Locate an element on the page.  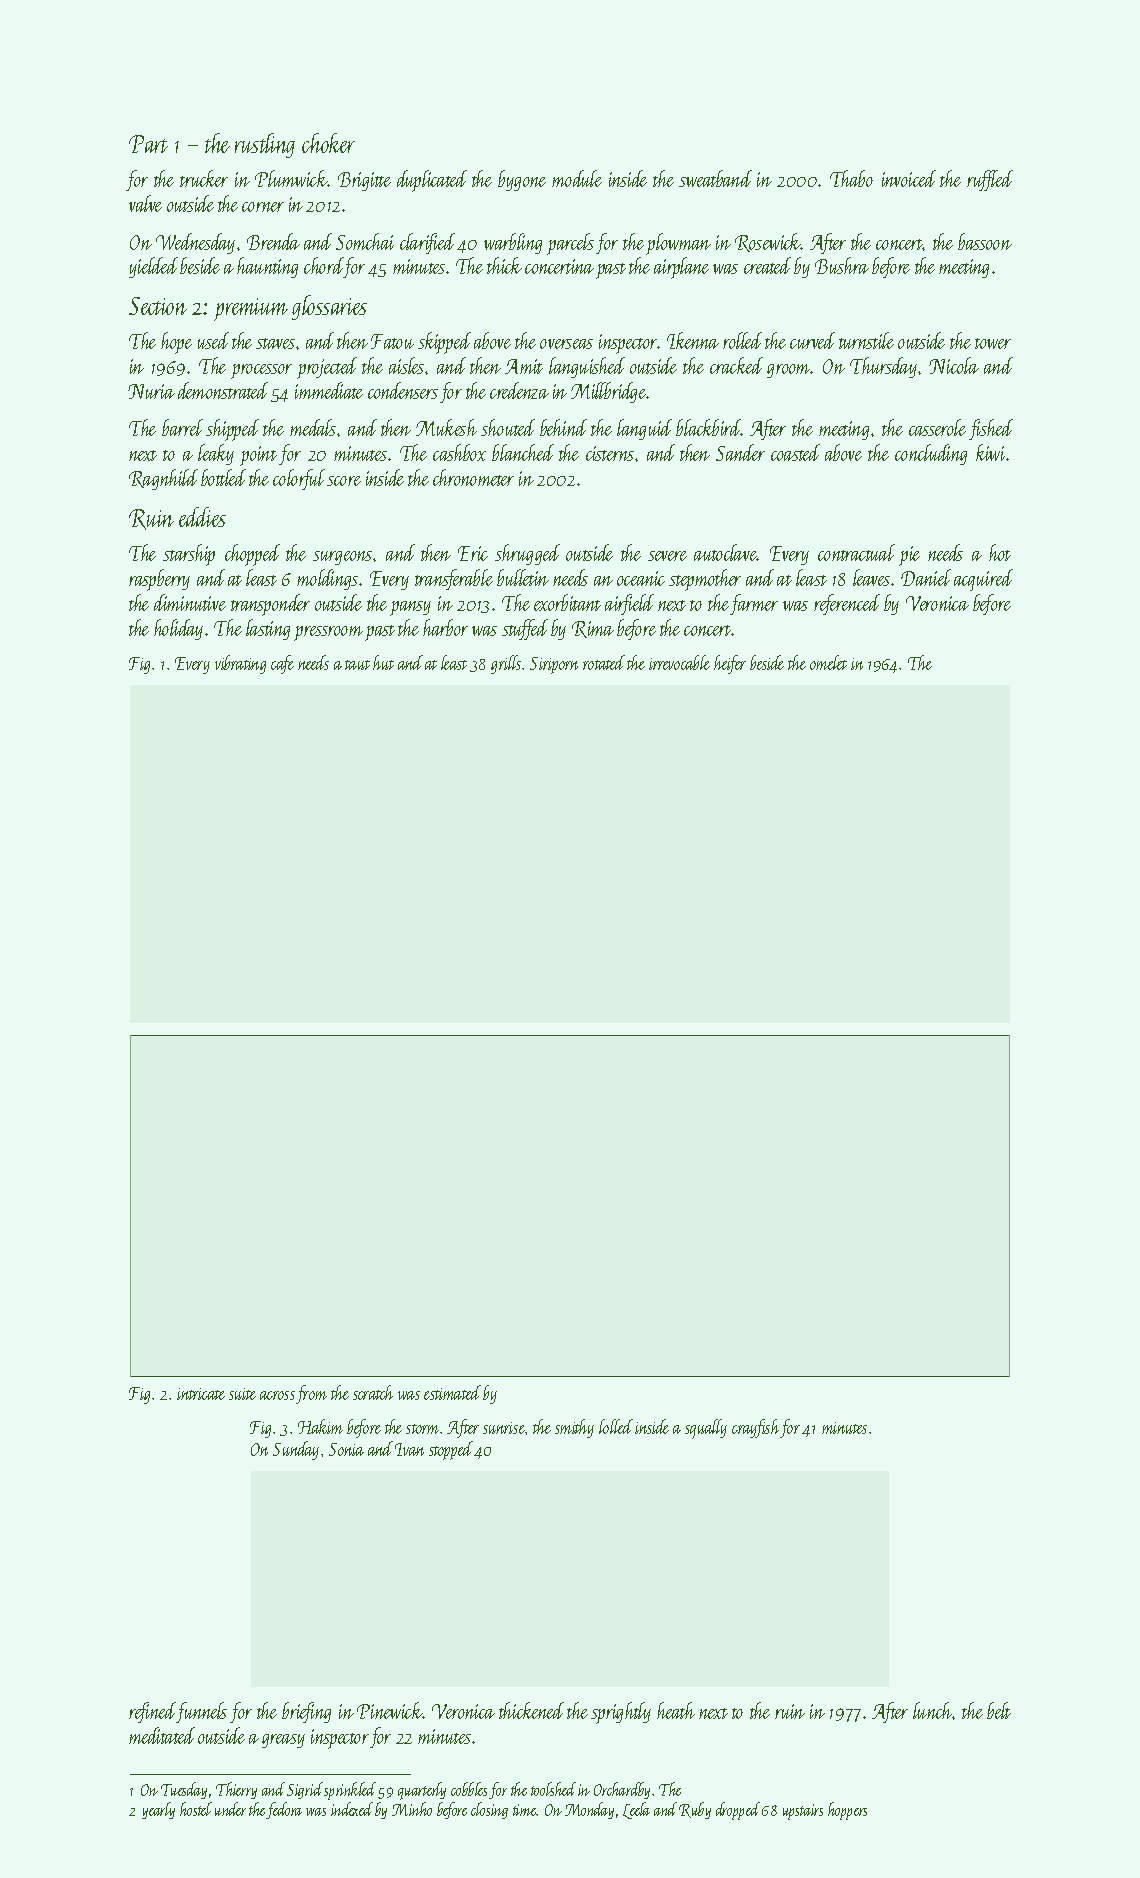
indexed is located at coordinates (352, 1809).
